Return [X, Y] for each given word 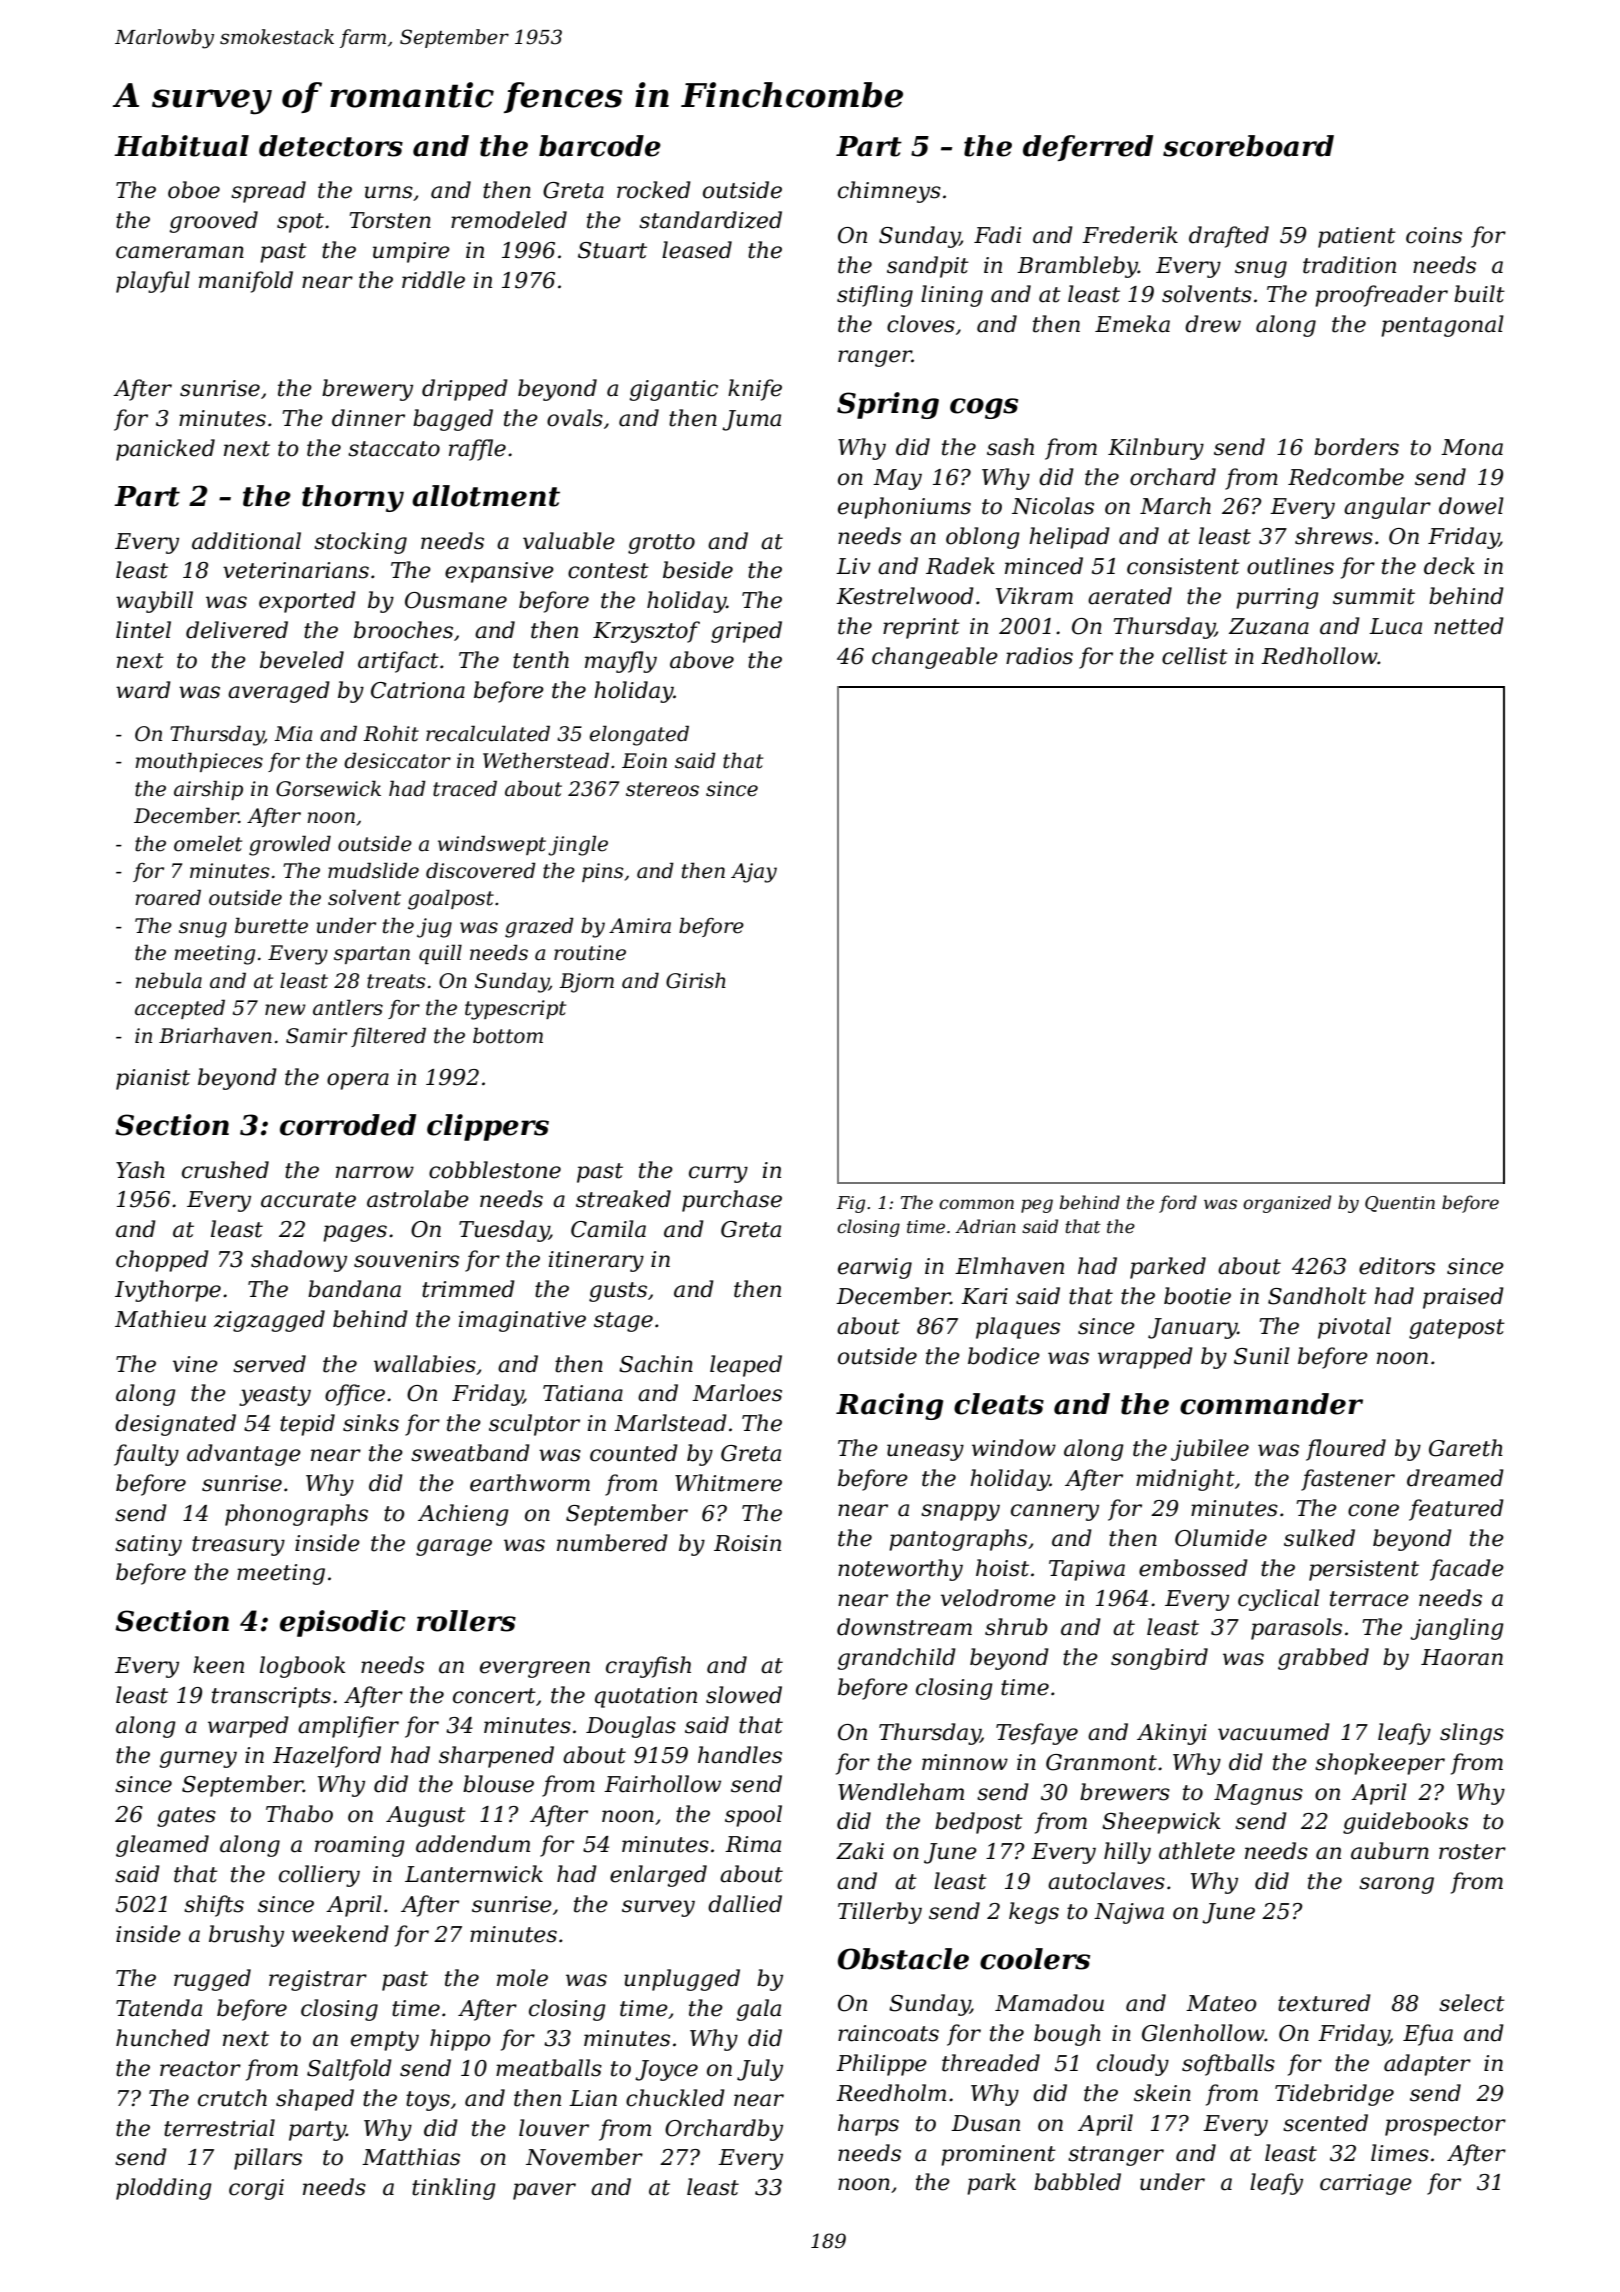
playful [153, 282]
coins [1434, 235]
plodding [164, 2189]
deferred [1088, 148]
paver [544, 2191]
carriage [1366, 2184]
